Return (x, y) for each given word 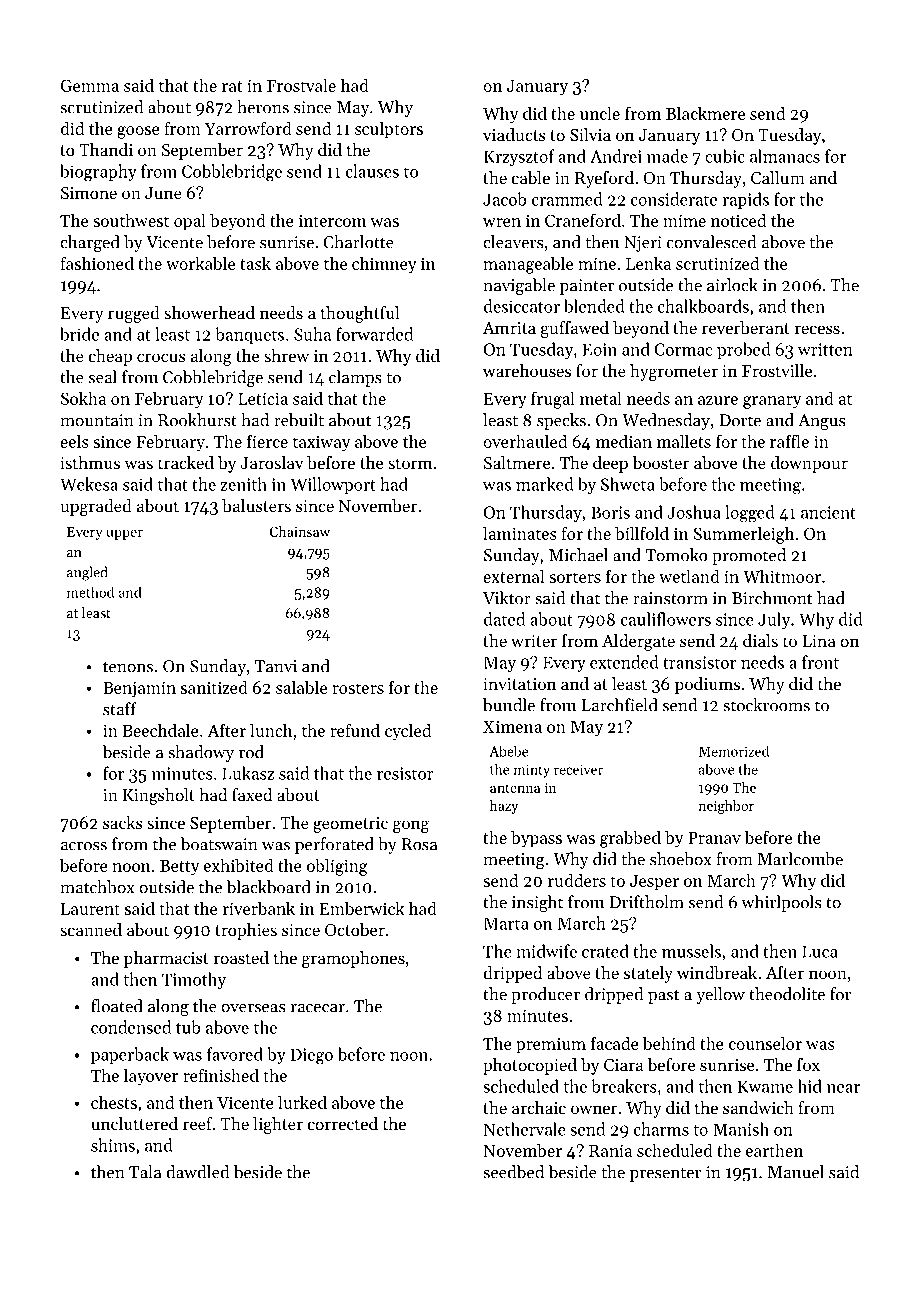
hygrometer (674, 372)
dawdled (198, 1172)
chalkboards (703, 306)
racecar (317, 1008)
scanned (91, 929)
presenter (665, 1175)
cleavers (513, 242)
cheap (110, 357)
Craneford (583, 220)
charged (90, 243)
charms (661, 1129)
